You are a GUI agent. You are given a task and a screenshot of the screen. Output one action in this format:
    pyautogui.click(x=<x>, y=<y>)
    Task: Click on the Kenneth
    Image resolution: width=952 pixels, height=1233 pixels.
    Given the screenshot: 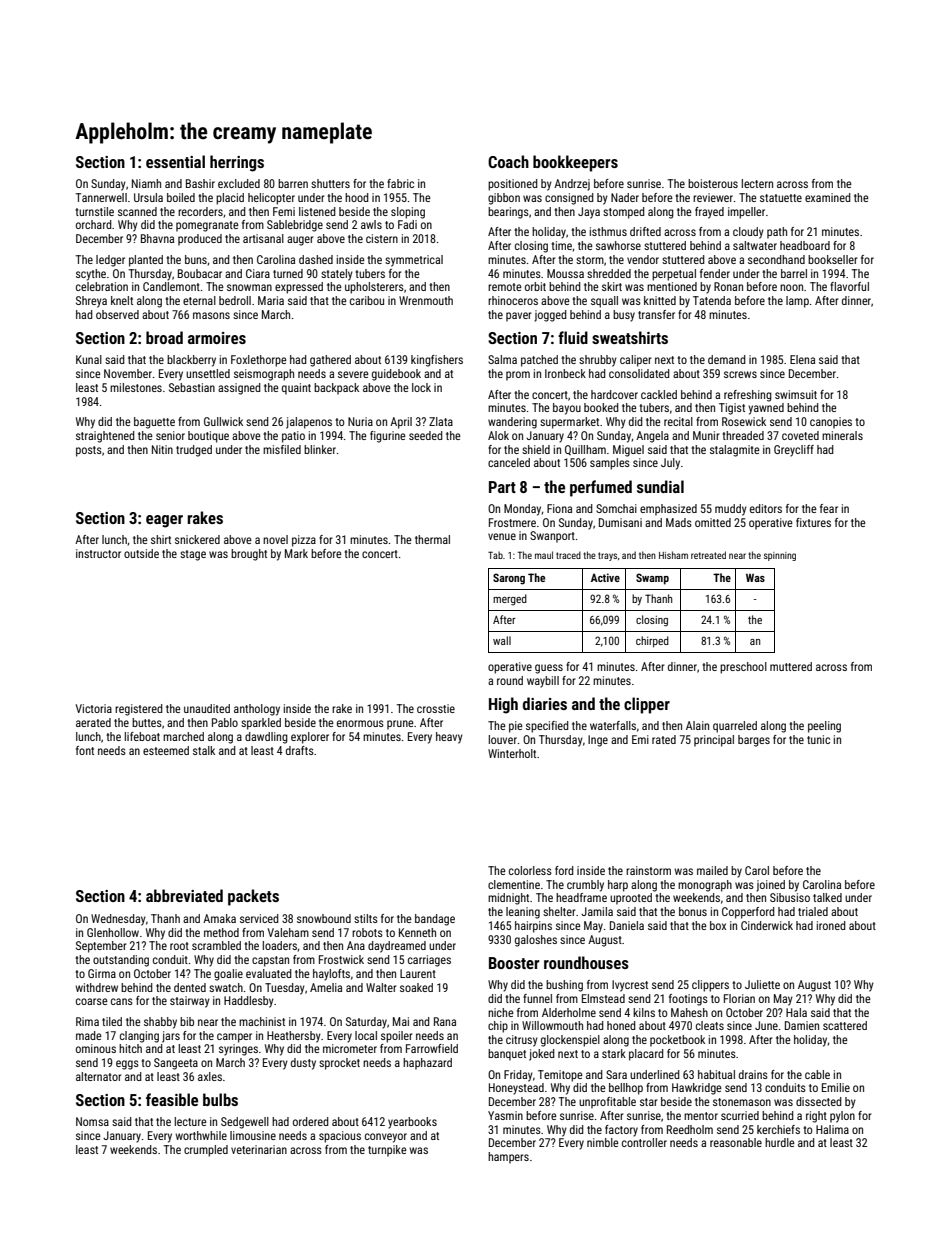 What is the action you would take?
    pyautogui.click(x=417, y=932)
